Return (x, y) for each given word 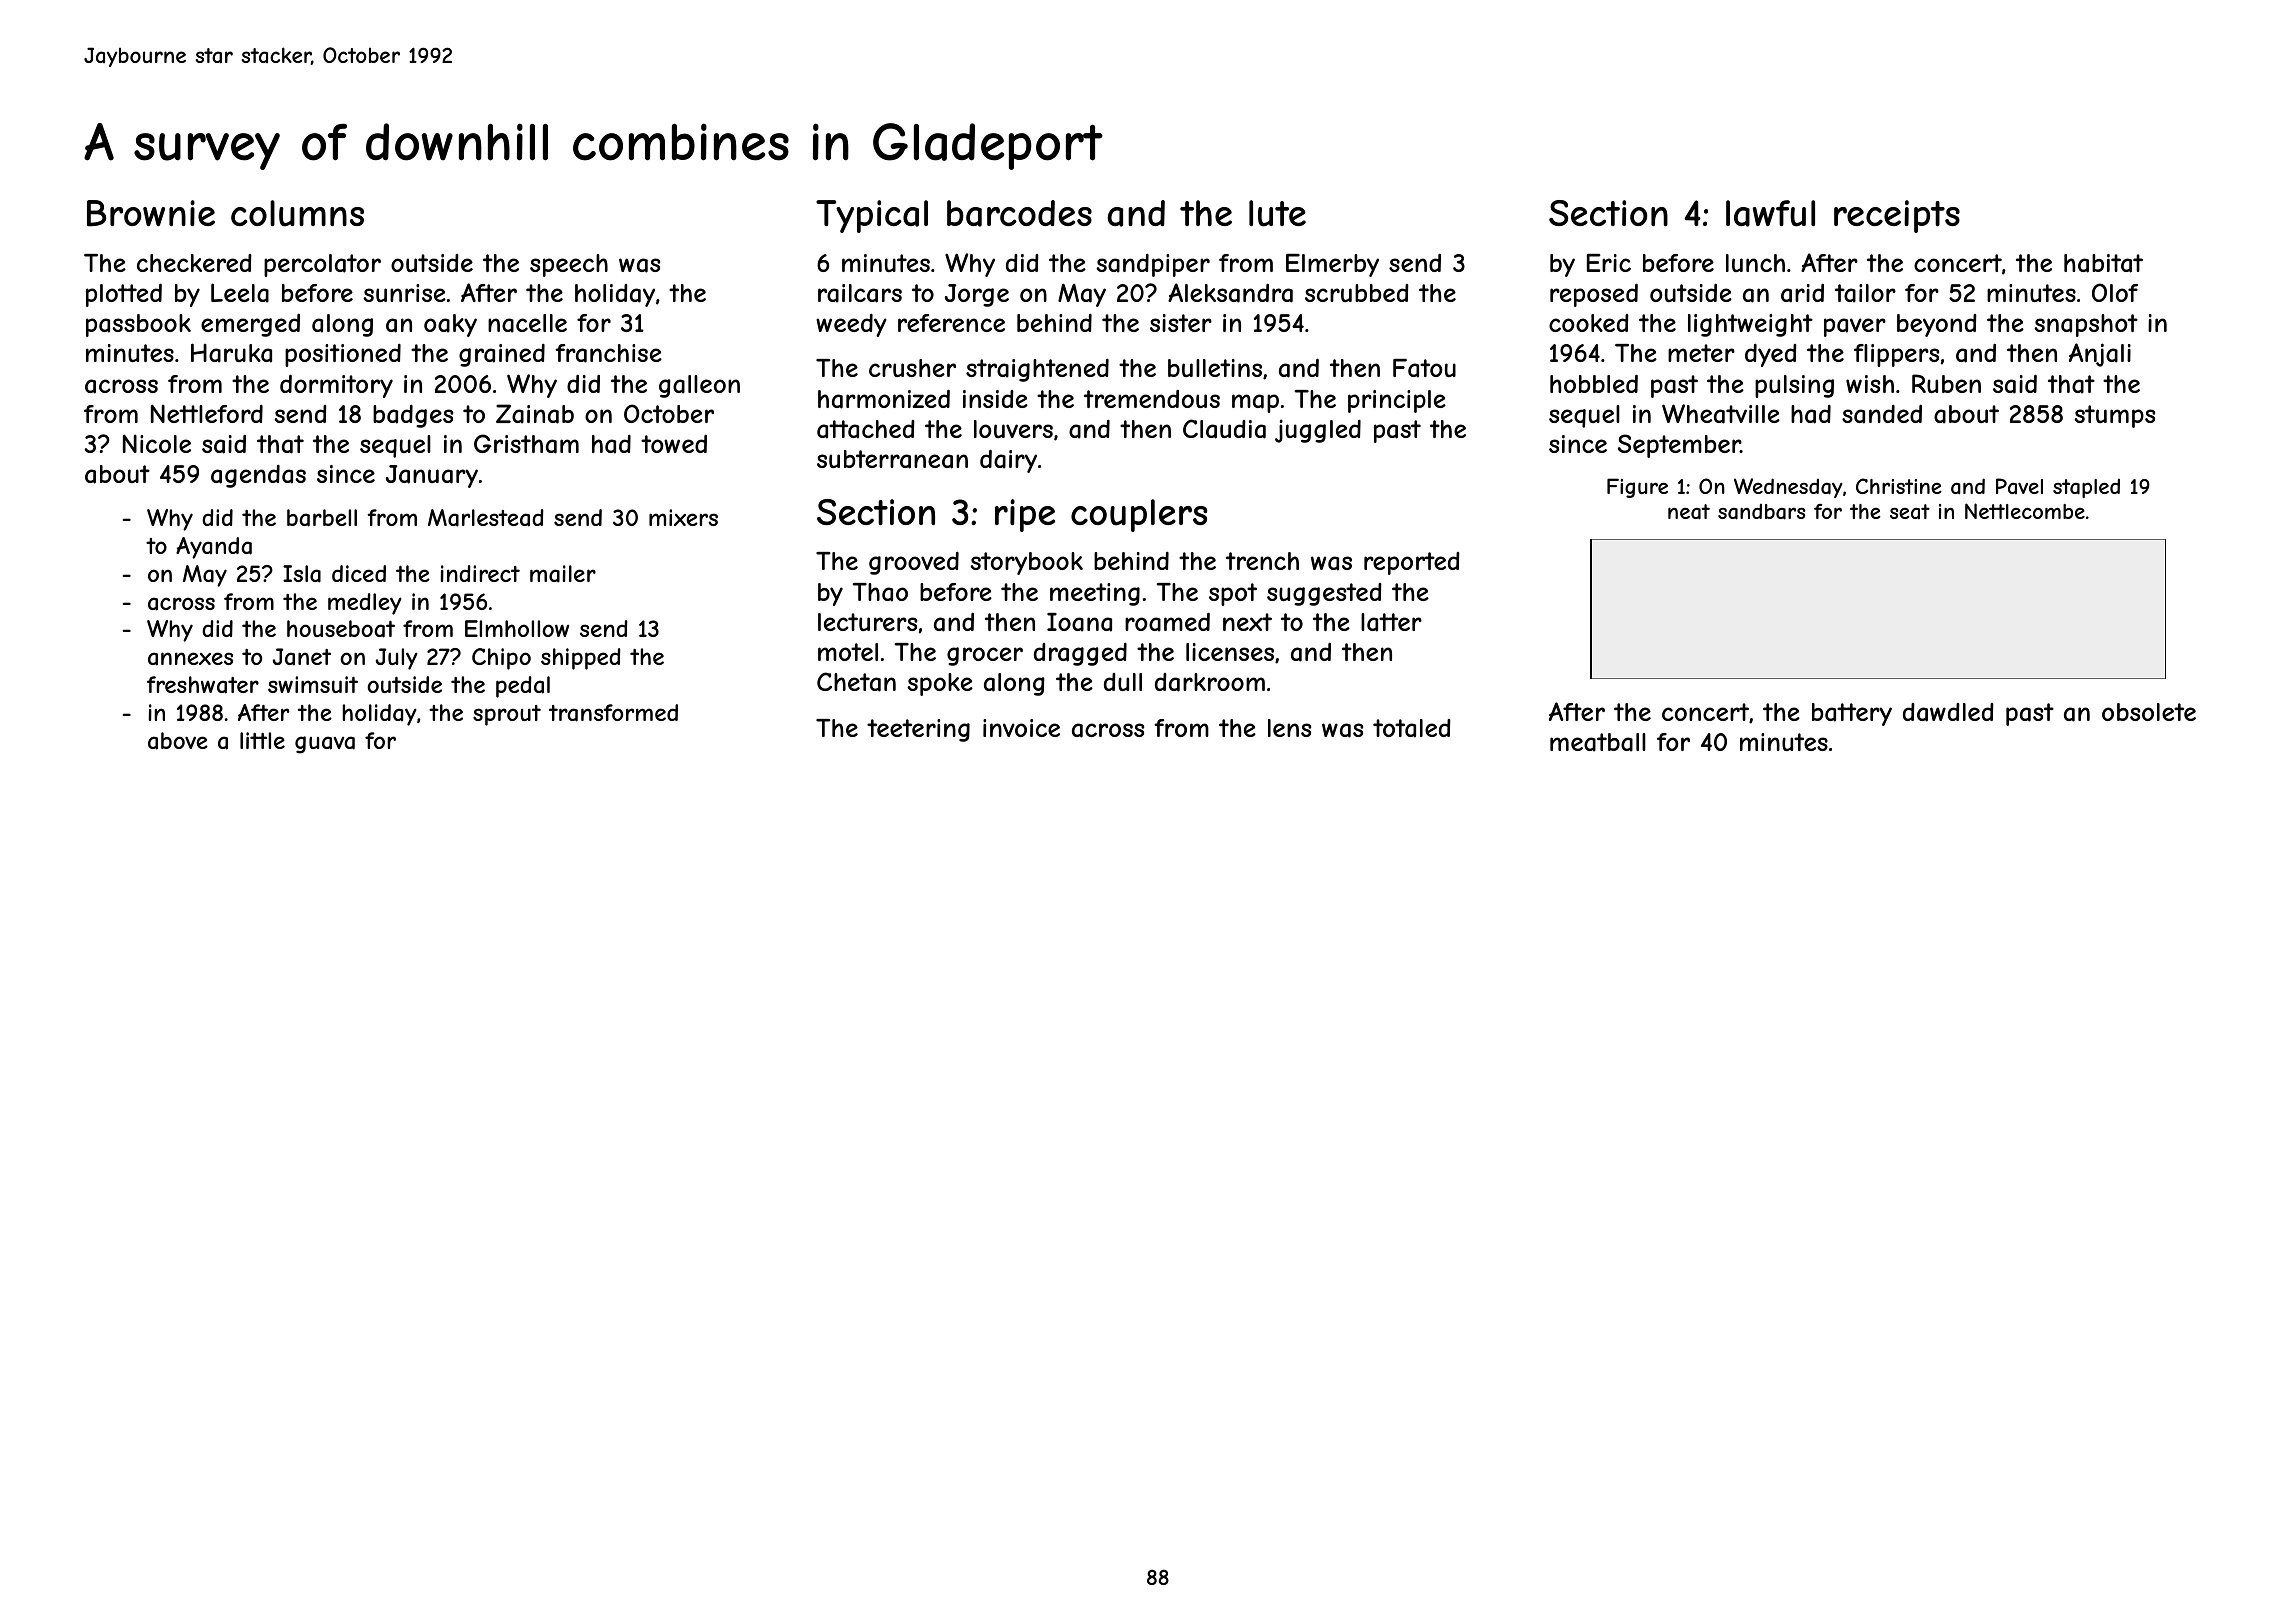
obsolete (2149, 712)
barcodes (1019, 213)
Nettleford (207, 413)
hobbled (1594, 383)
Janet (302, 657)
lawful (1770, 213)
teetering (918, 730)
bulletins (1215, 368)
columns (297, 213)
